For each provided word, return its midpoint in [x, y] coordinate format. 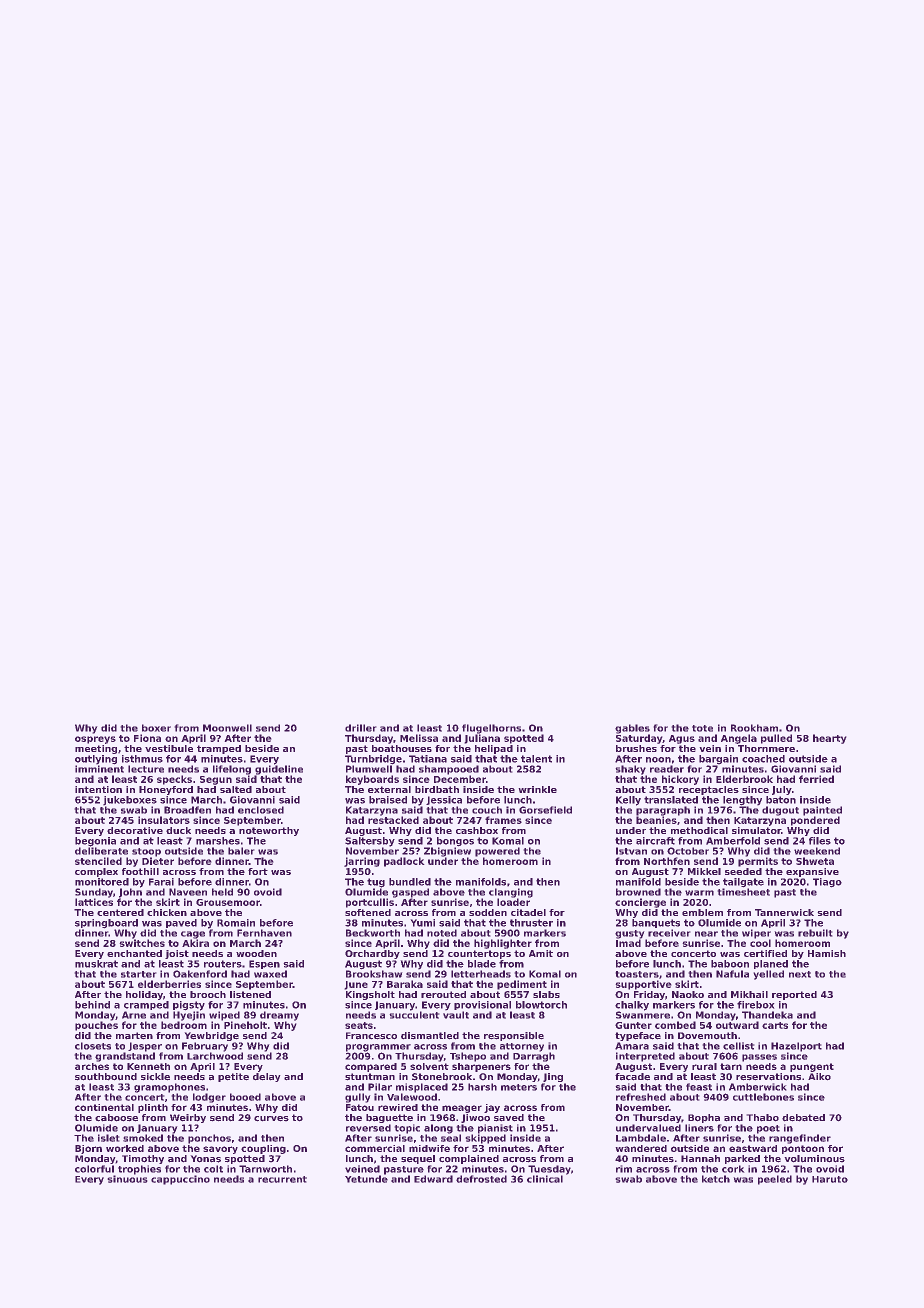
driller [361, 728]
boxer [156, 728]
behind [92, 1005]
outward [737, 1025]
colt [213, 1169]
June [356, 985]
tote [702, 728]
